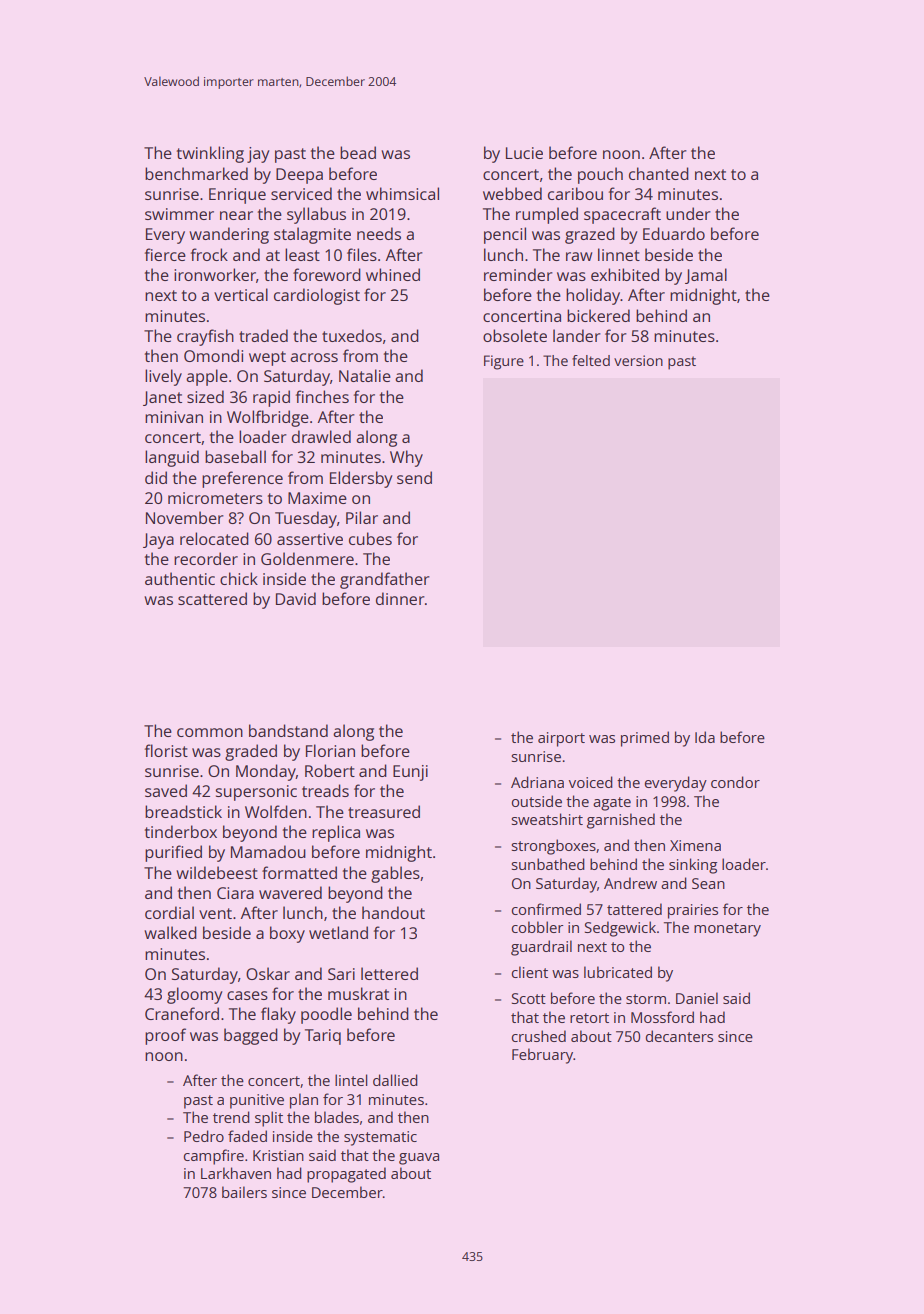  What do you see at coordinates (239, 578) in the screenshot?
I see `chick` at bounding box center [239, 578].
